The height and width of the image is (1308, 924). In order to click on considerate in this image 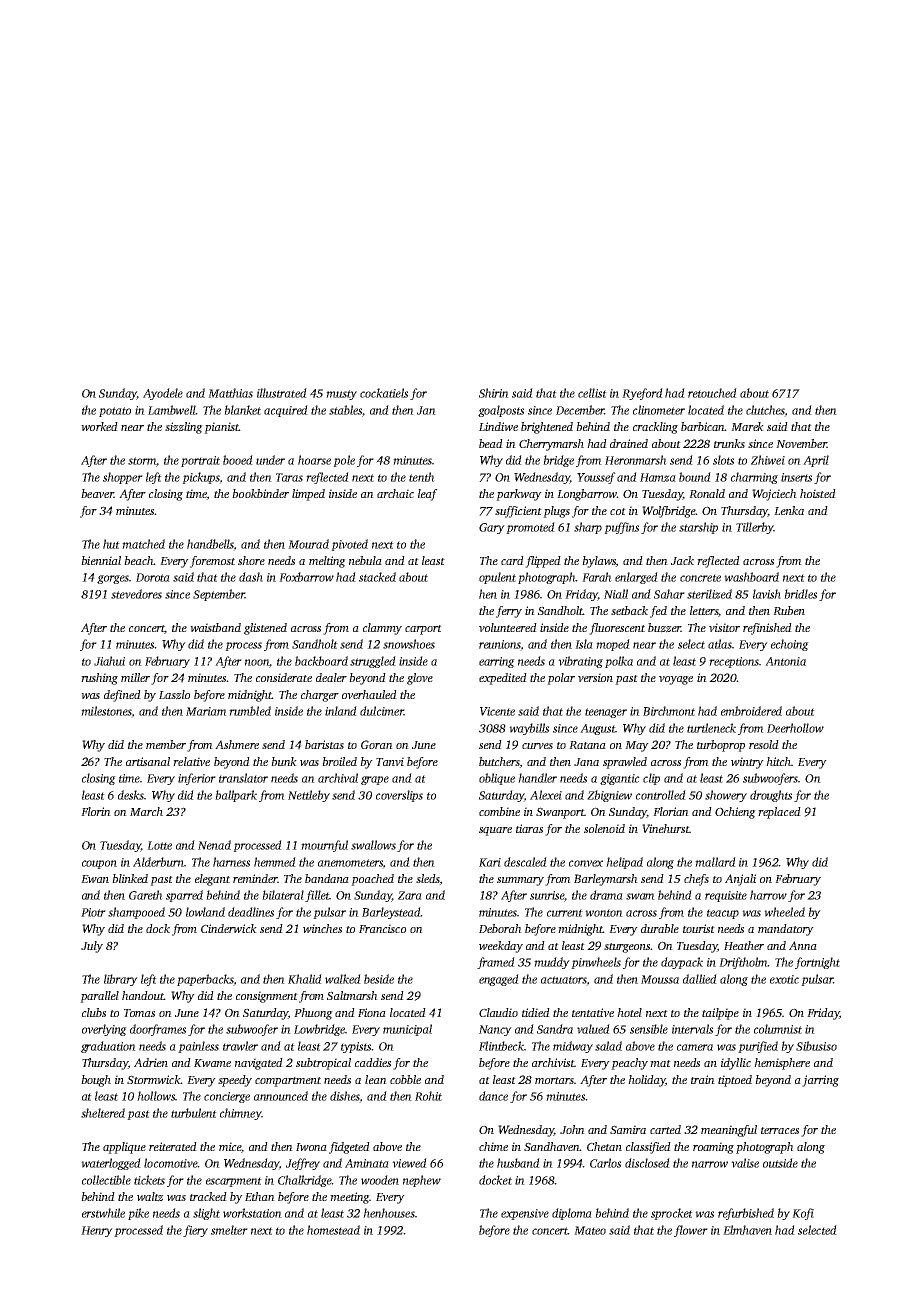, I will do `click(284, 677)`.
